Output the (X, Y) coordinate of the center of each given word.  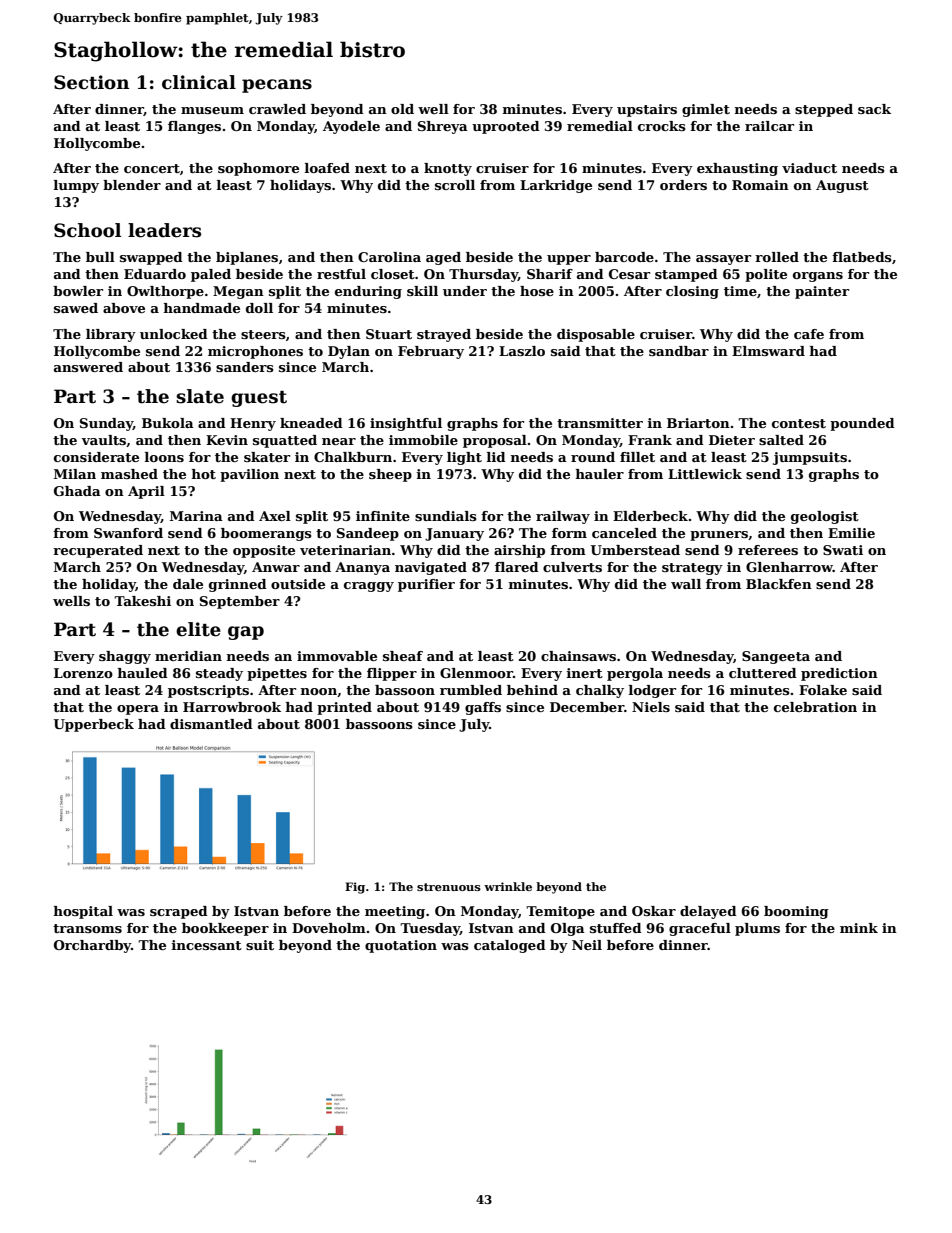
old (402, 109)
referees (768, 550)
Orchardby (92, 946)
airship (519, 551)
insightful (406, 424)
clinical (199, 82)
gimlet (706, 110)
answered (88, 367)
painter (822, 292)
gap (246, 633)
